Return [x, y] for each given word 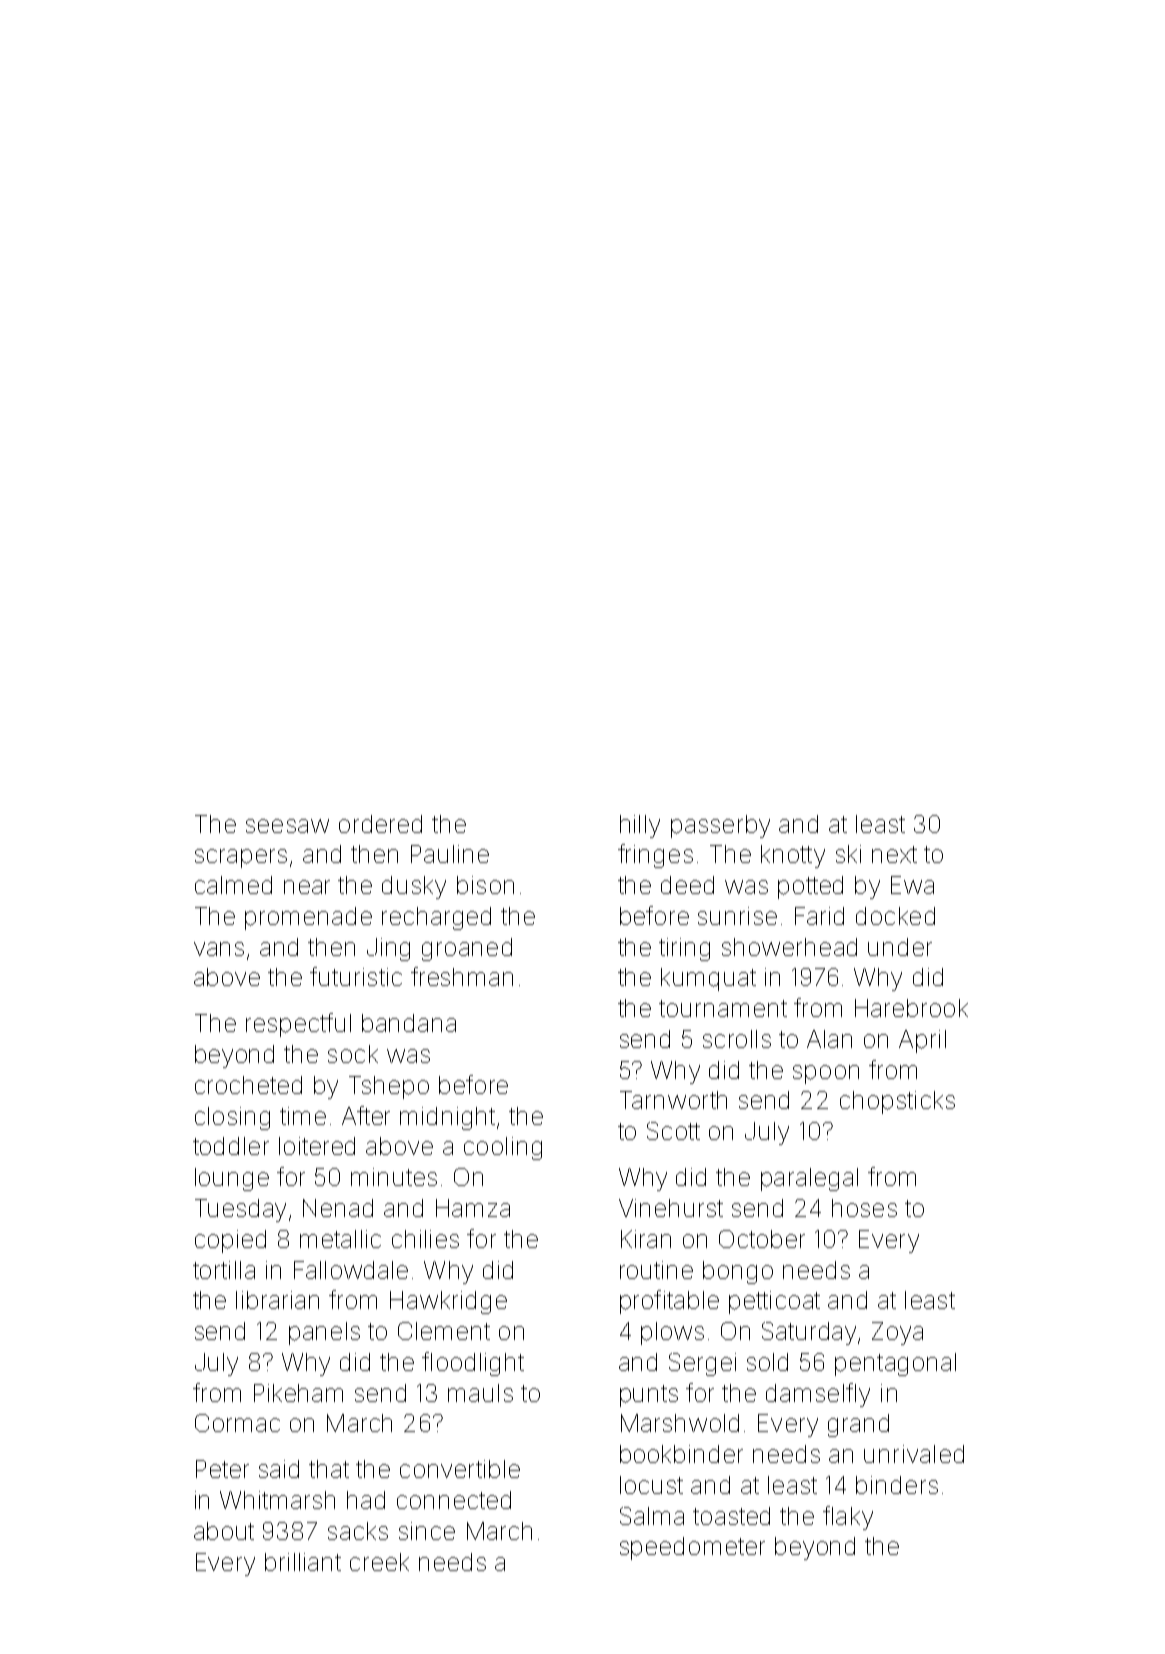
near [307, 887]
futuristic [356, 976]
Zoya [897, 1333]
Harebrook [911, 1008]
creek [379, 1562]
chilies [425, 1239]
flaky [848, 1518]
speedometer [692, 1548]
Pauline [450, 854]
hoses [864, 1208]
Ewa [912, 885]
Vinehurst [671, 1208]
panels [324, 1333]
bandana [409, 1023]
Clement [444, 1331]
